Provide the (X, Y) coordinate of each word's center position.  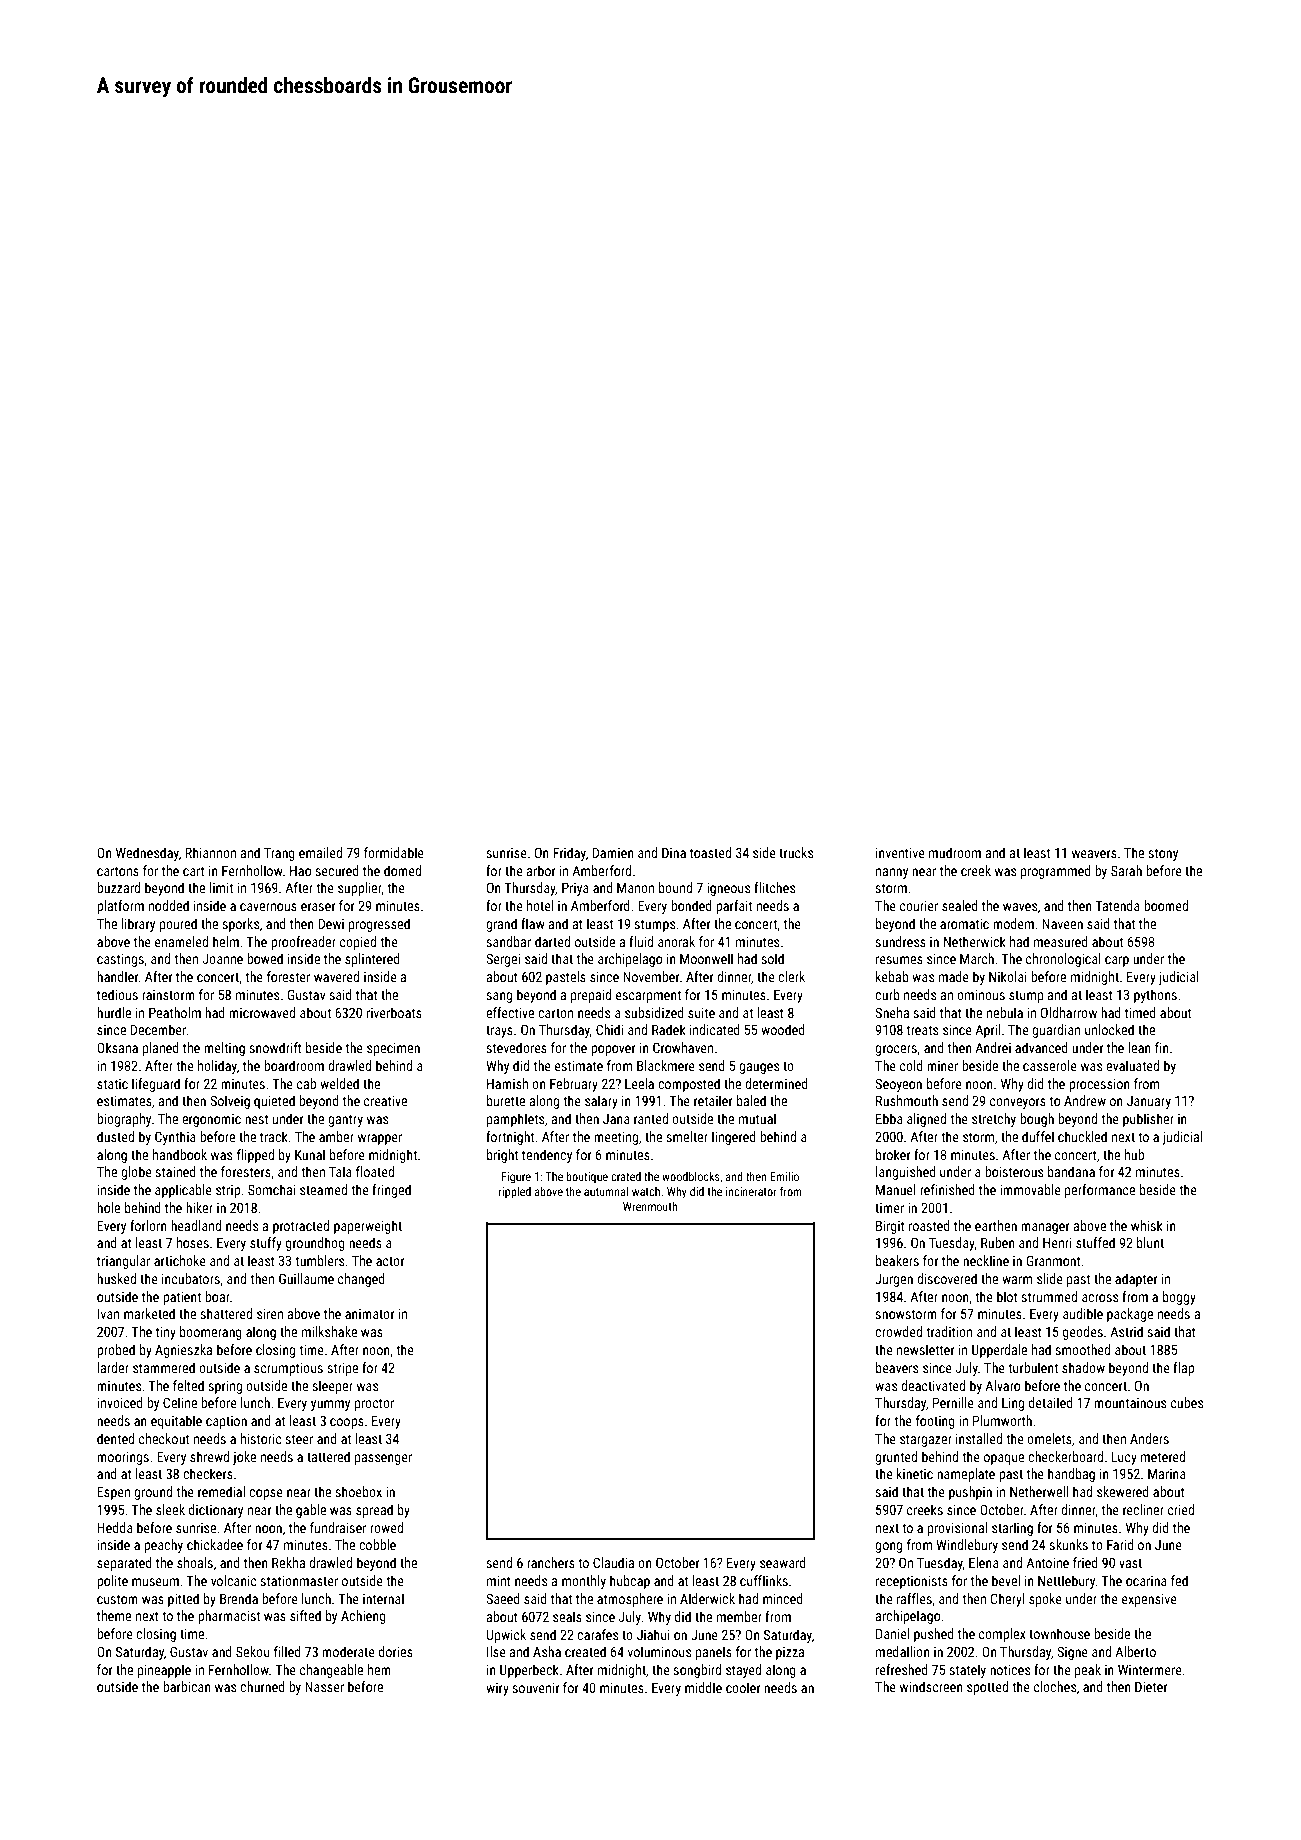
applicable (183, 1191)
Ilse (496, 1651)
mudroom (955, 852)
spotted (987, 1688)
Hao (300, 871)
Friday (569, 854)
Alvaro (1002, 1385)
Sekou (253, 1651)
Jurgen (894, 1280)
